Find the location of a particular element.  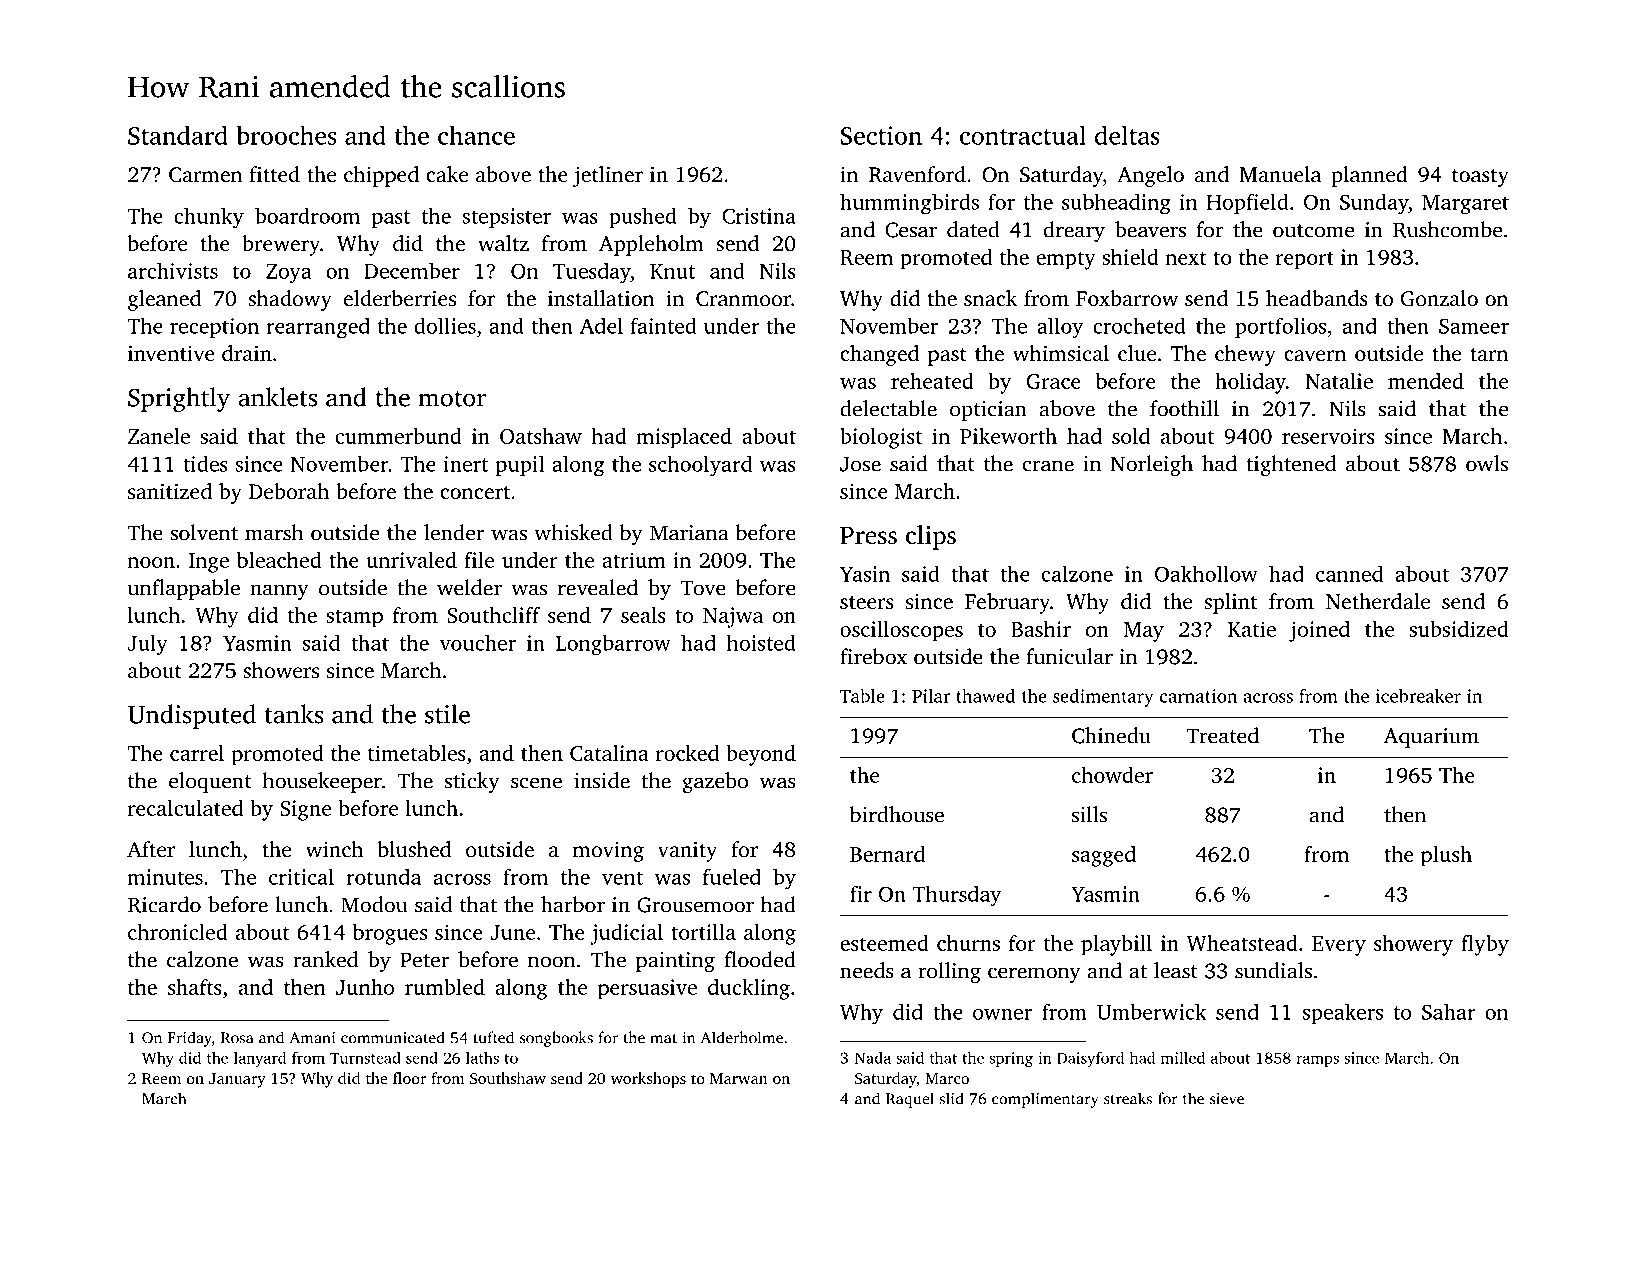

Sahar is located at coordinates (1449, 1011).
